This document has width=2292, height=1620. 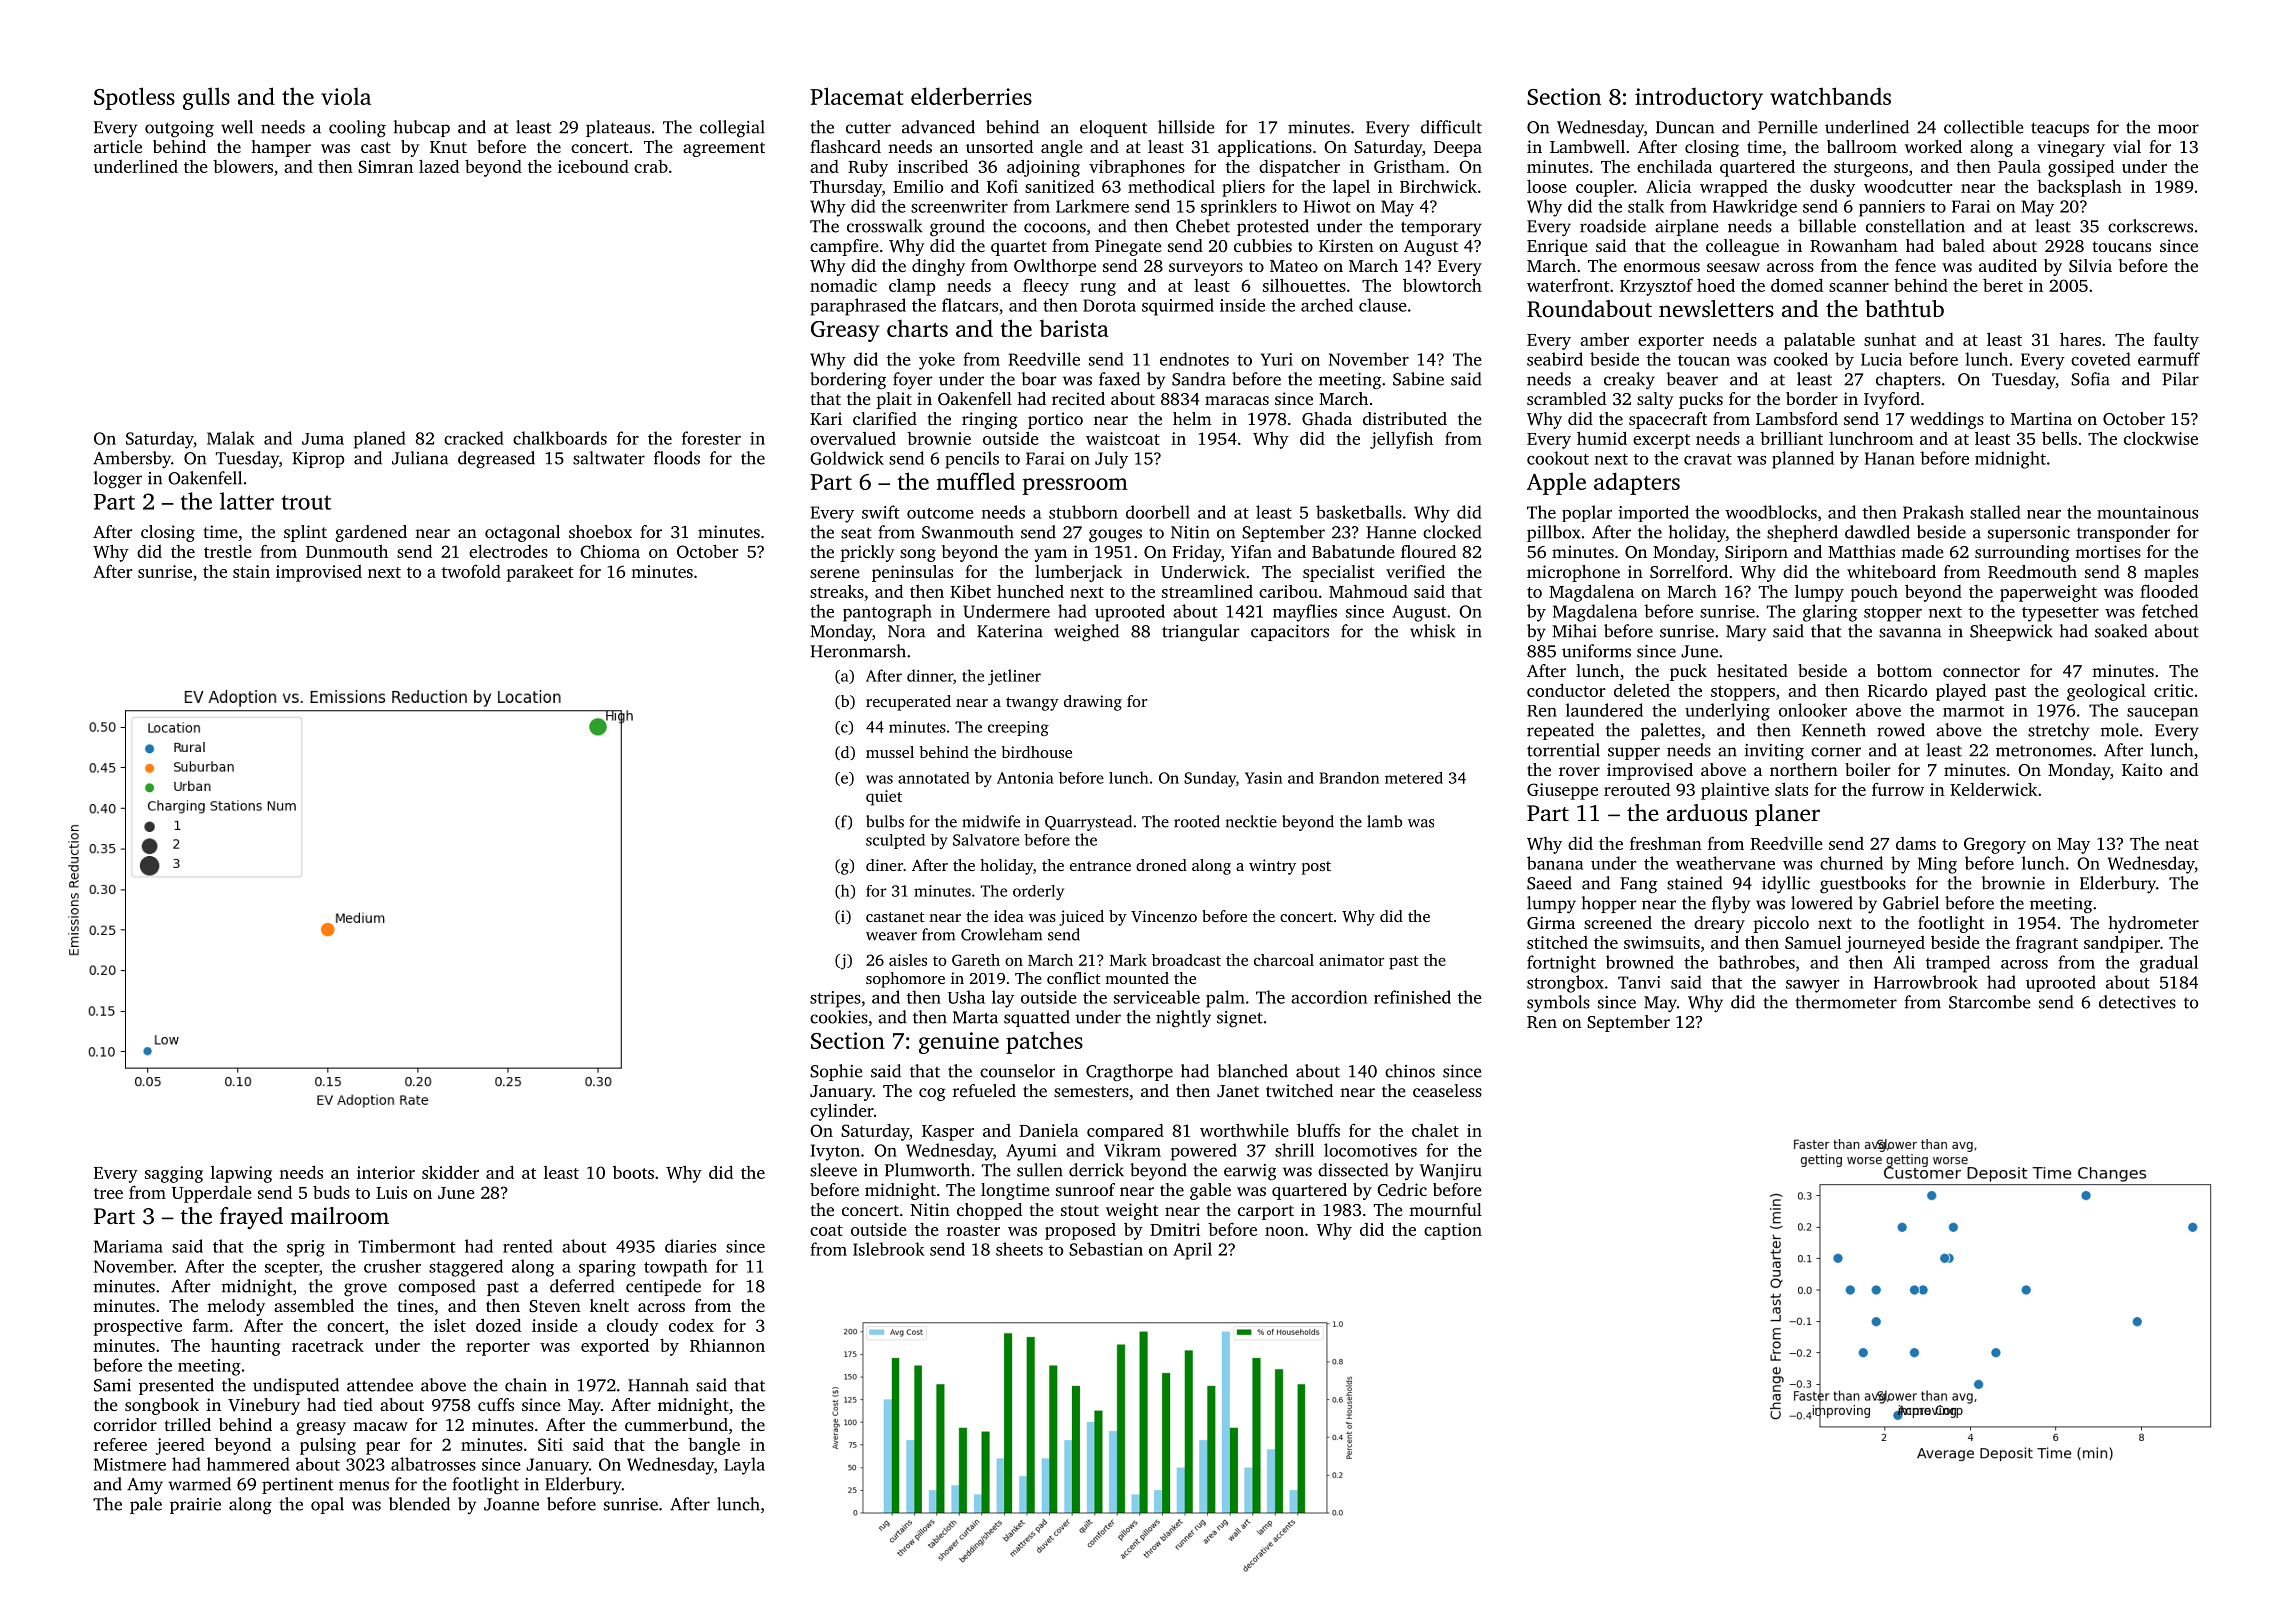 I want to click on viola, so click(x=346, y=96).
